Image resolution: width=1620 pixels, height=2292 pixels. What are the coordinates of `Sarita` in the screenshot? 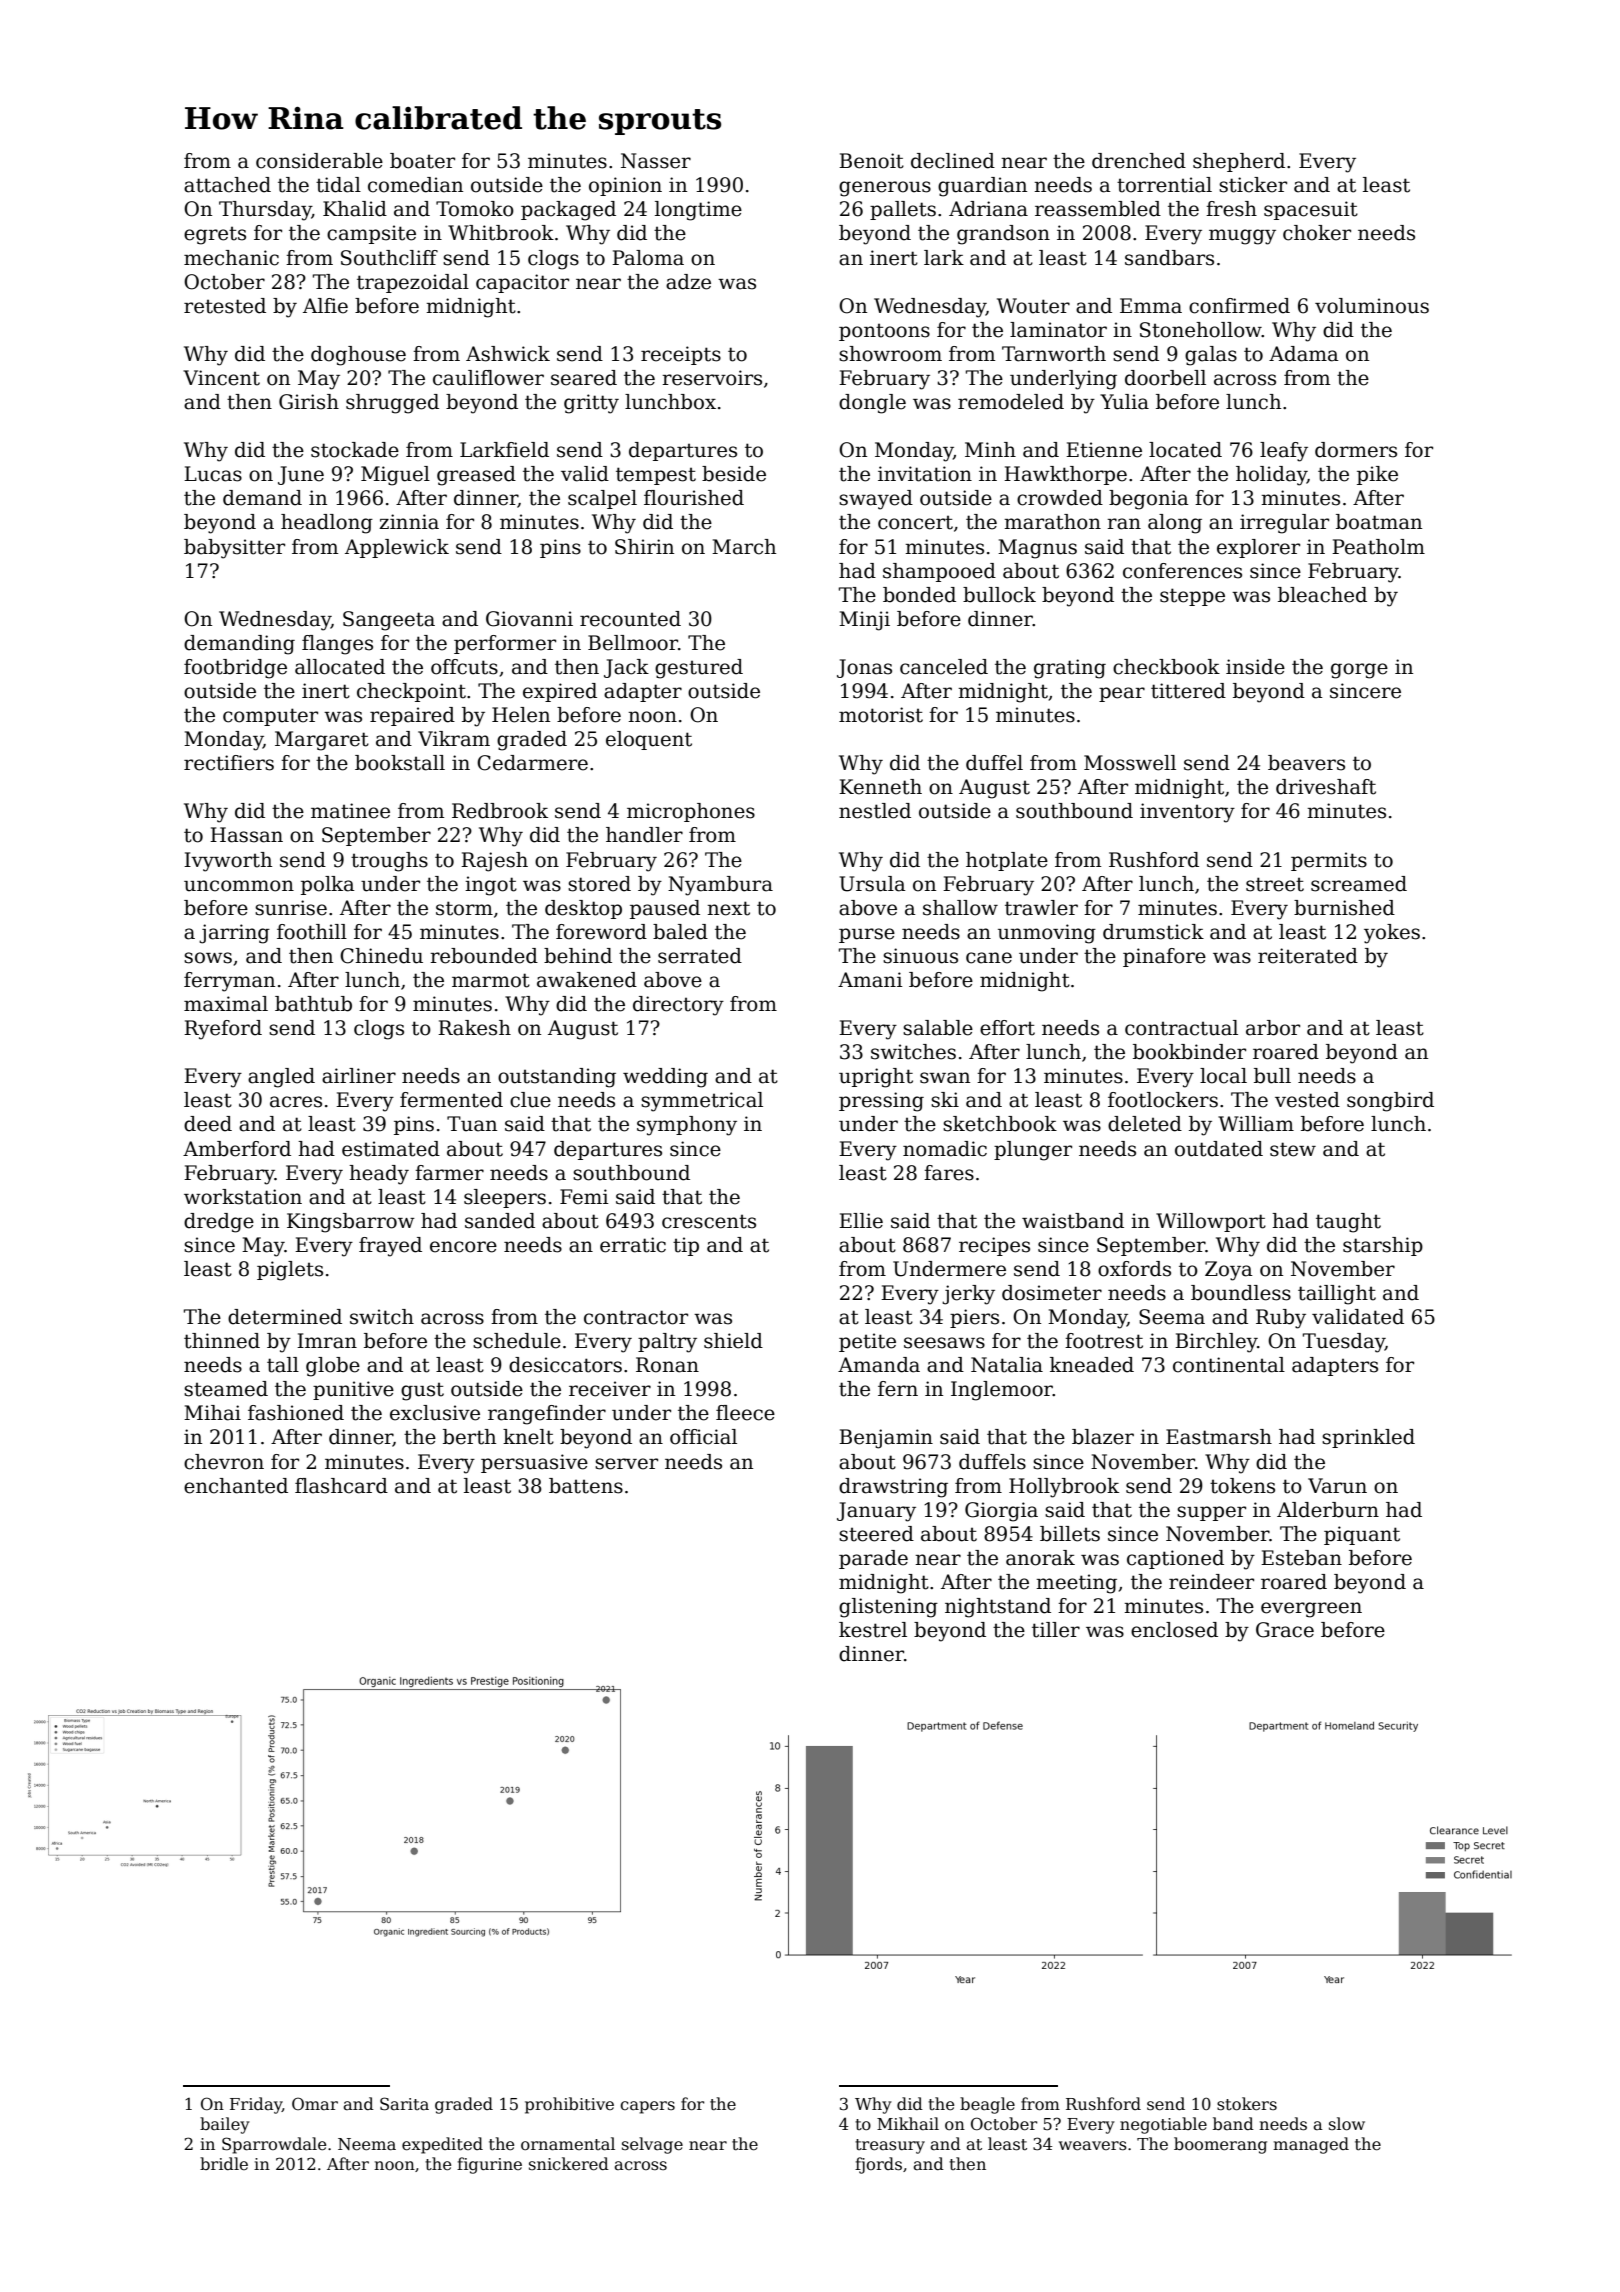 It's located at (404, 2104).
